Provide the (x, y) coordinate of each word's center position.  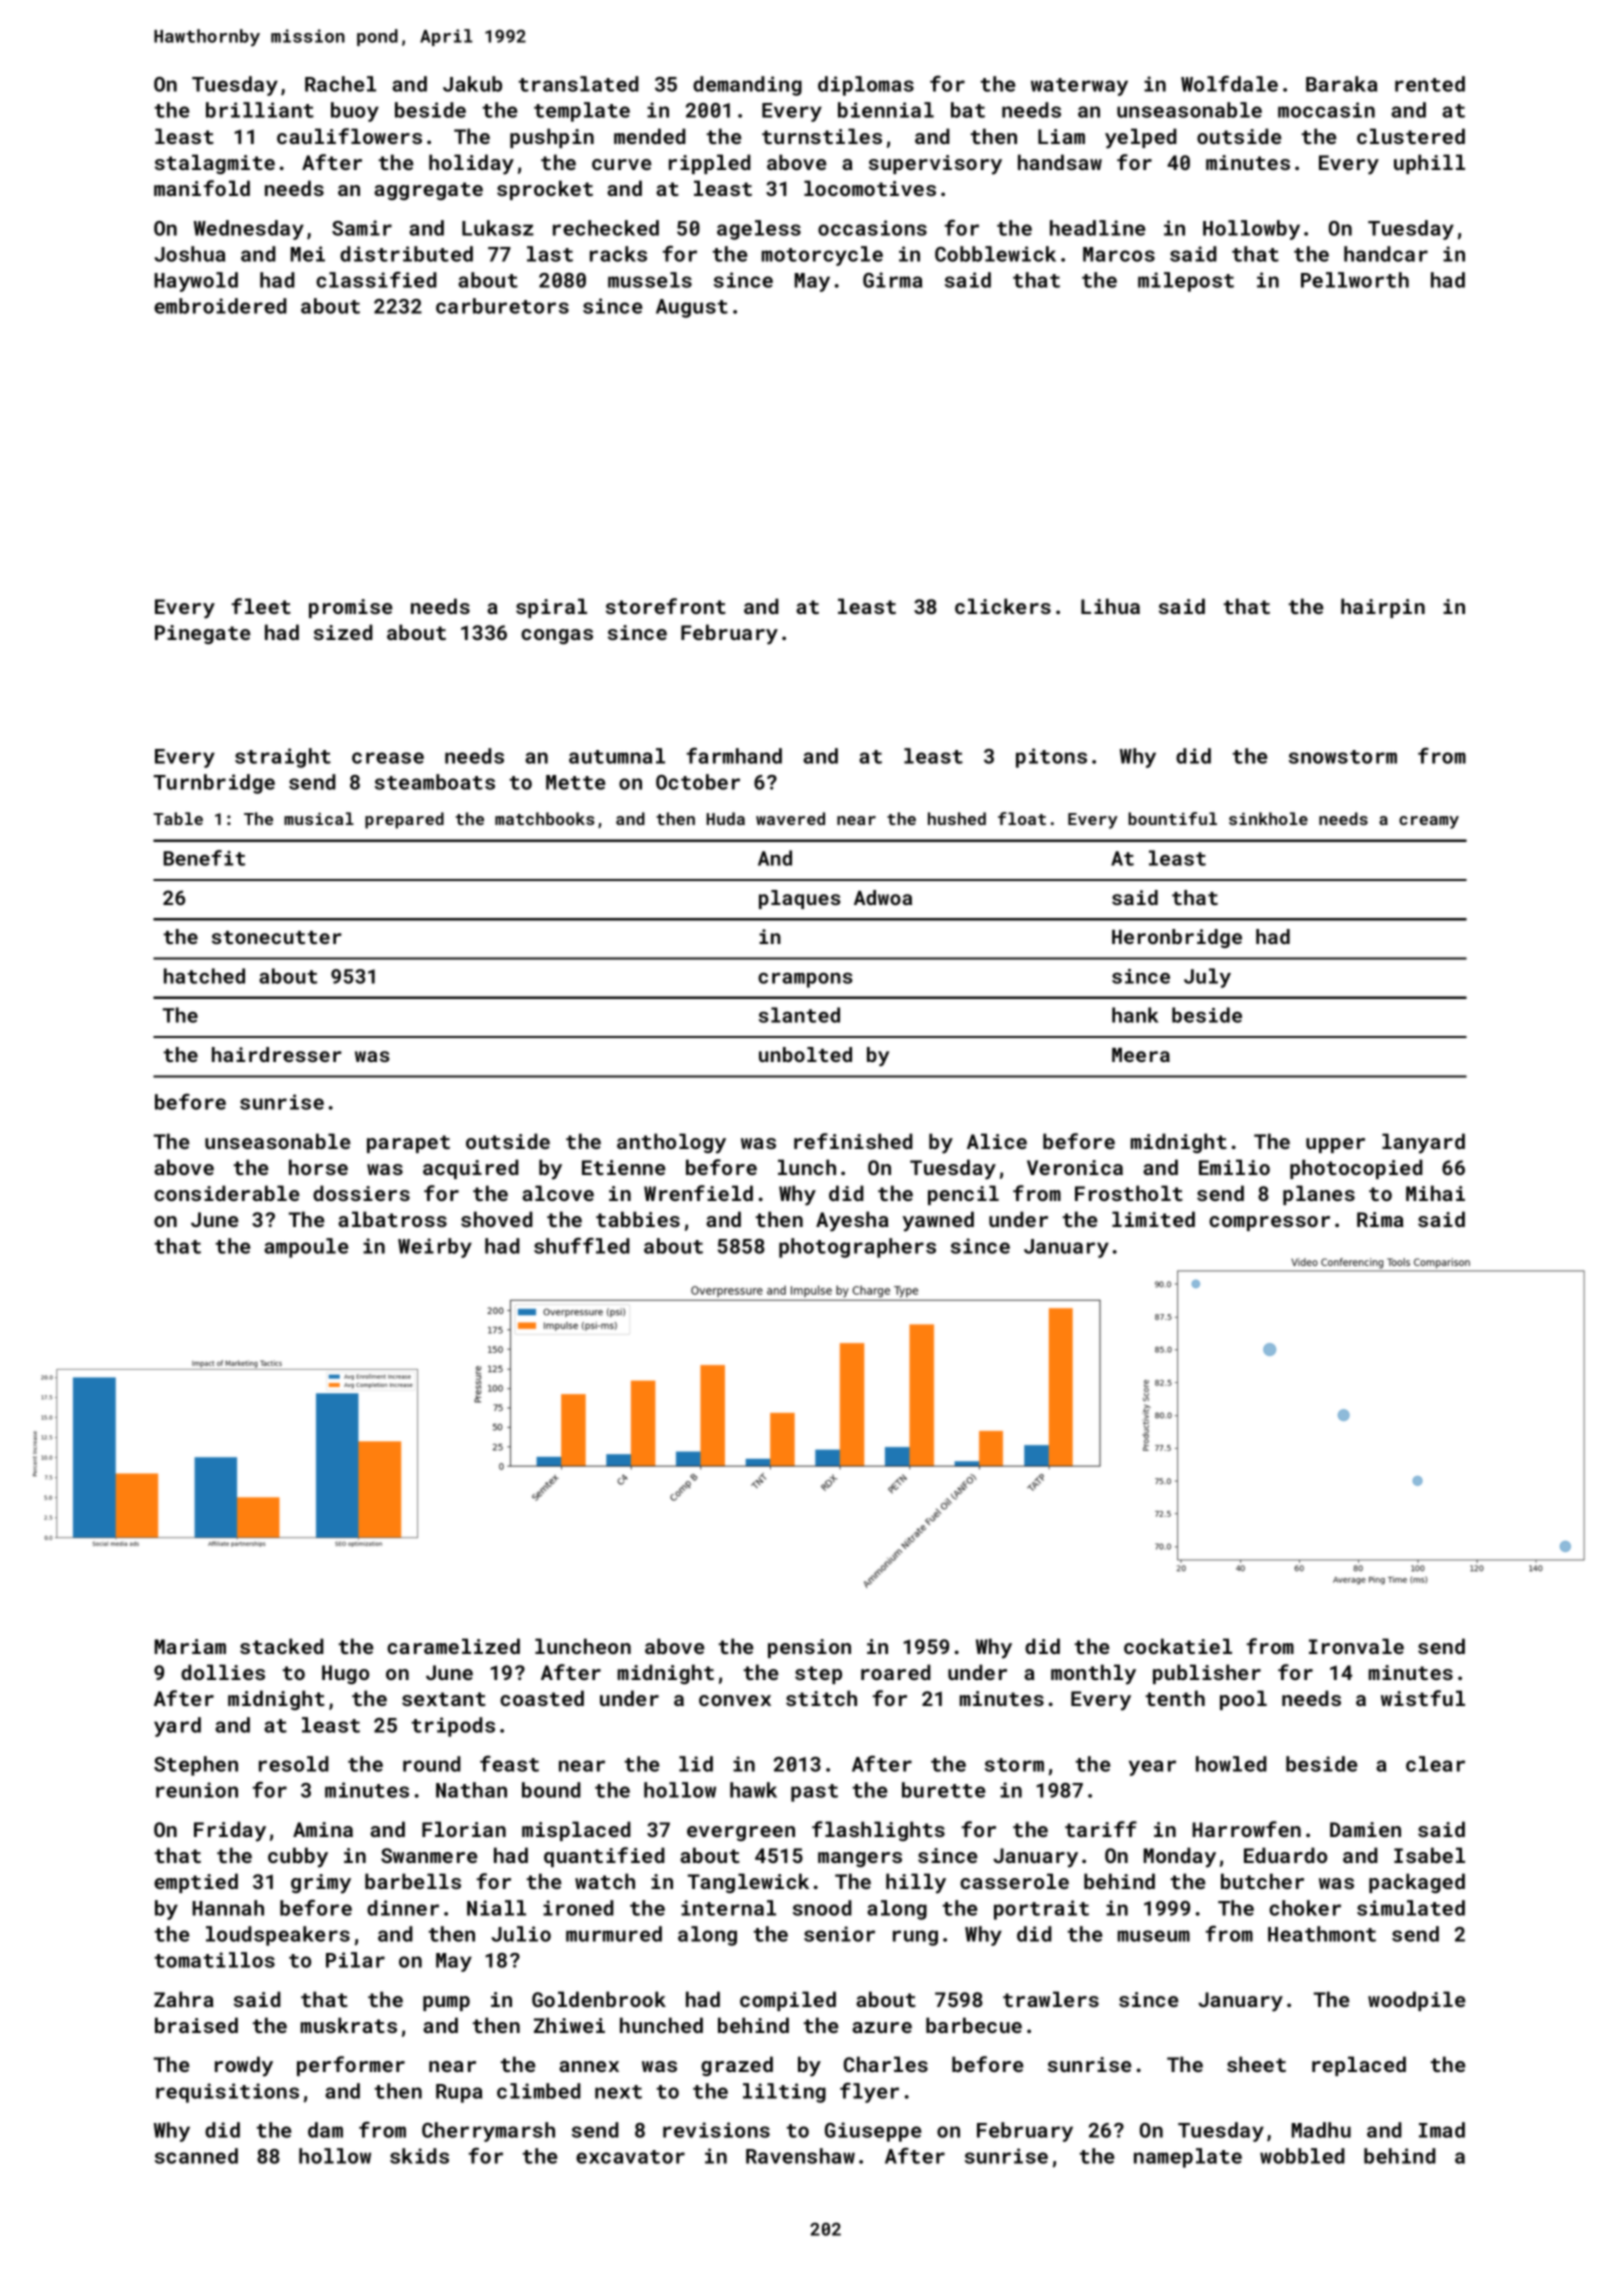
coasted (542, 1698)
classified (376, 280)
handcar (1386, 254)
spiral (551, 608)
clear (1435, 1764)
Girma (892, 280)
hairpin (1383, 608)
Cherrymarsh (488, 2132)
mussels (650, 280)
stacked (282, 1646)
